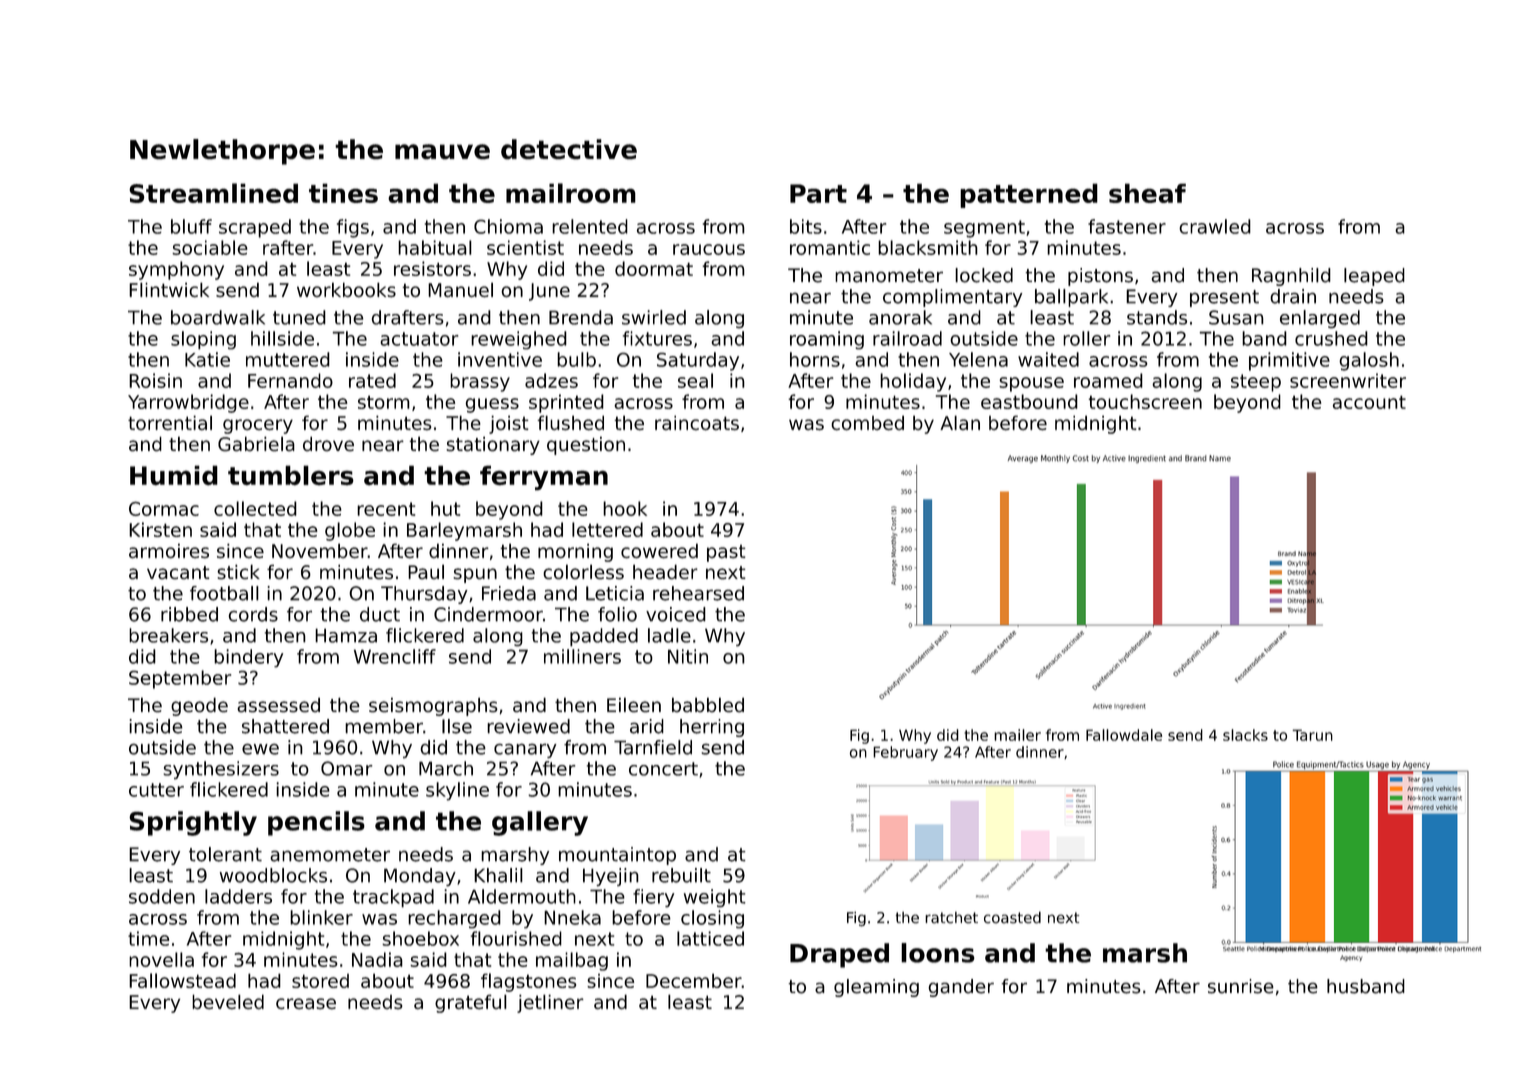 The width and height of the screenshot is (1534, 1085). What do you see at coordinates (321, 917) in the screenshot?
I see `blinker` at bounding box center [321, 917].
